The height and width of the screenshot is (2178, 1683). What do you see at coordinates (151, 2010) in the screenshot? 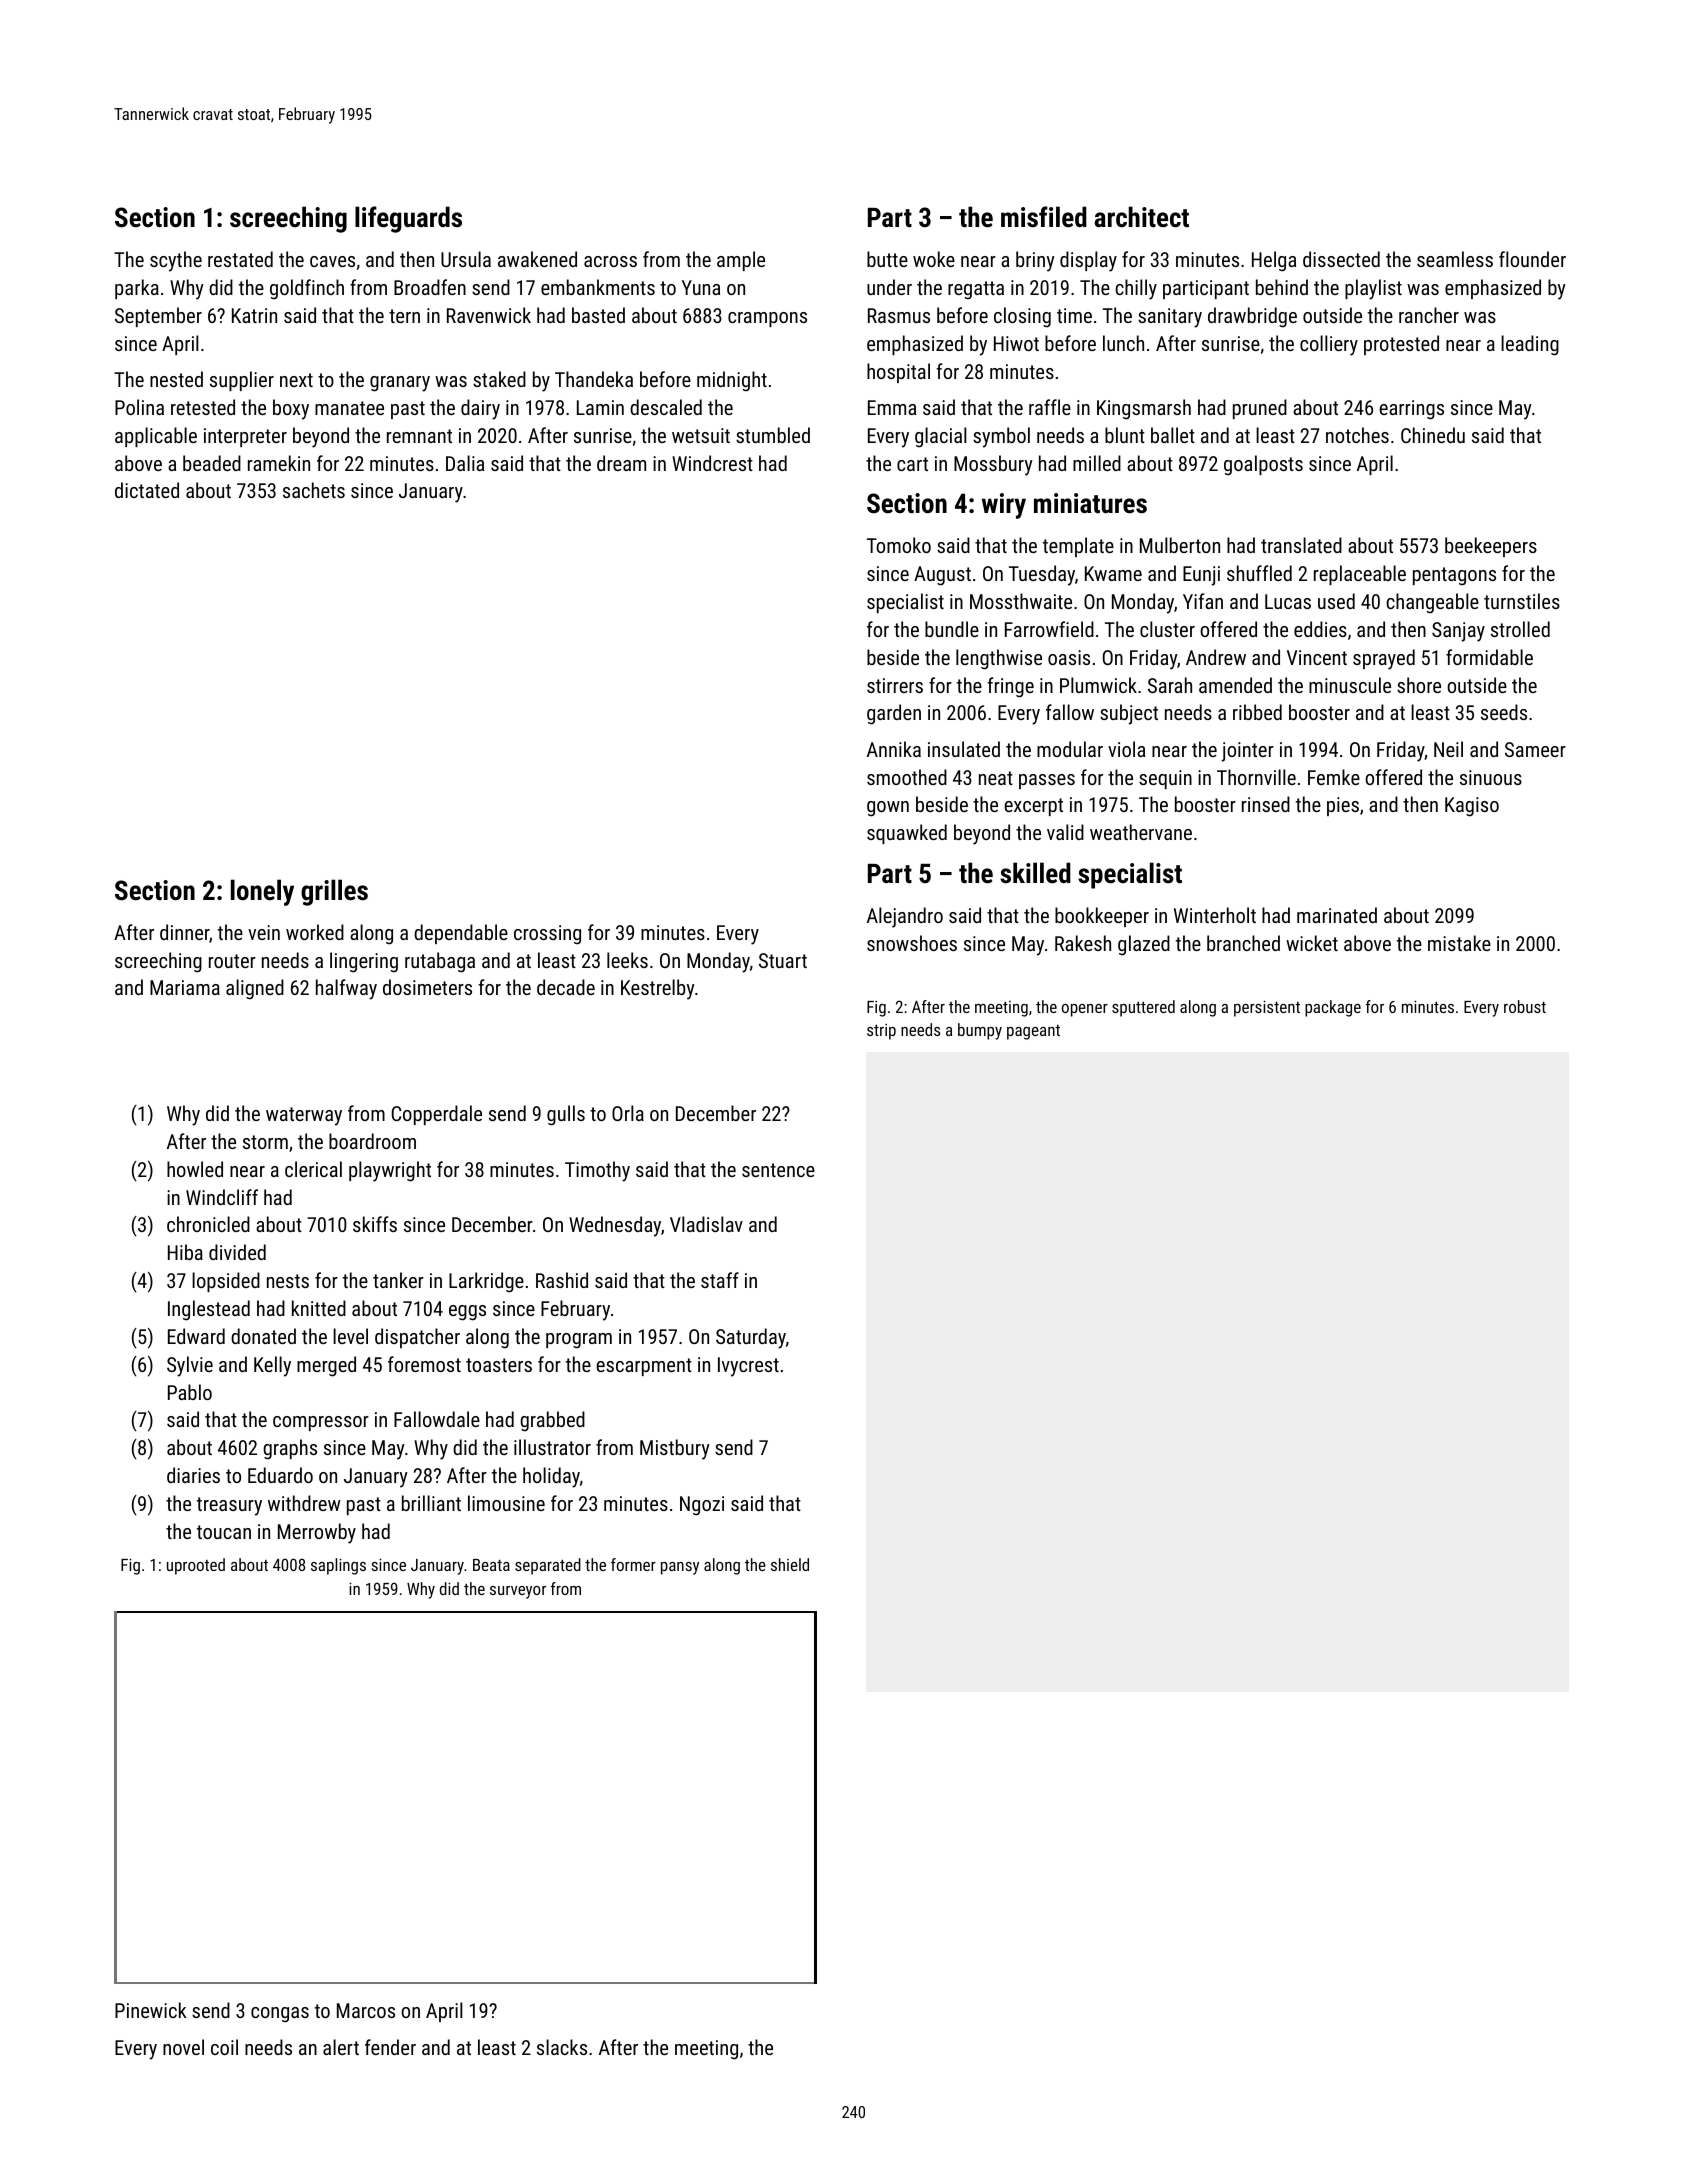
I see `Pinewick` at bounding box center [151, 2010].
